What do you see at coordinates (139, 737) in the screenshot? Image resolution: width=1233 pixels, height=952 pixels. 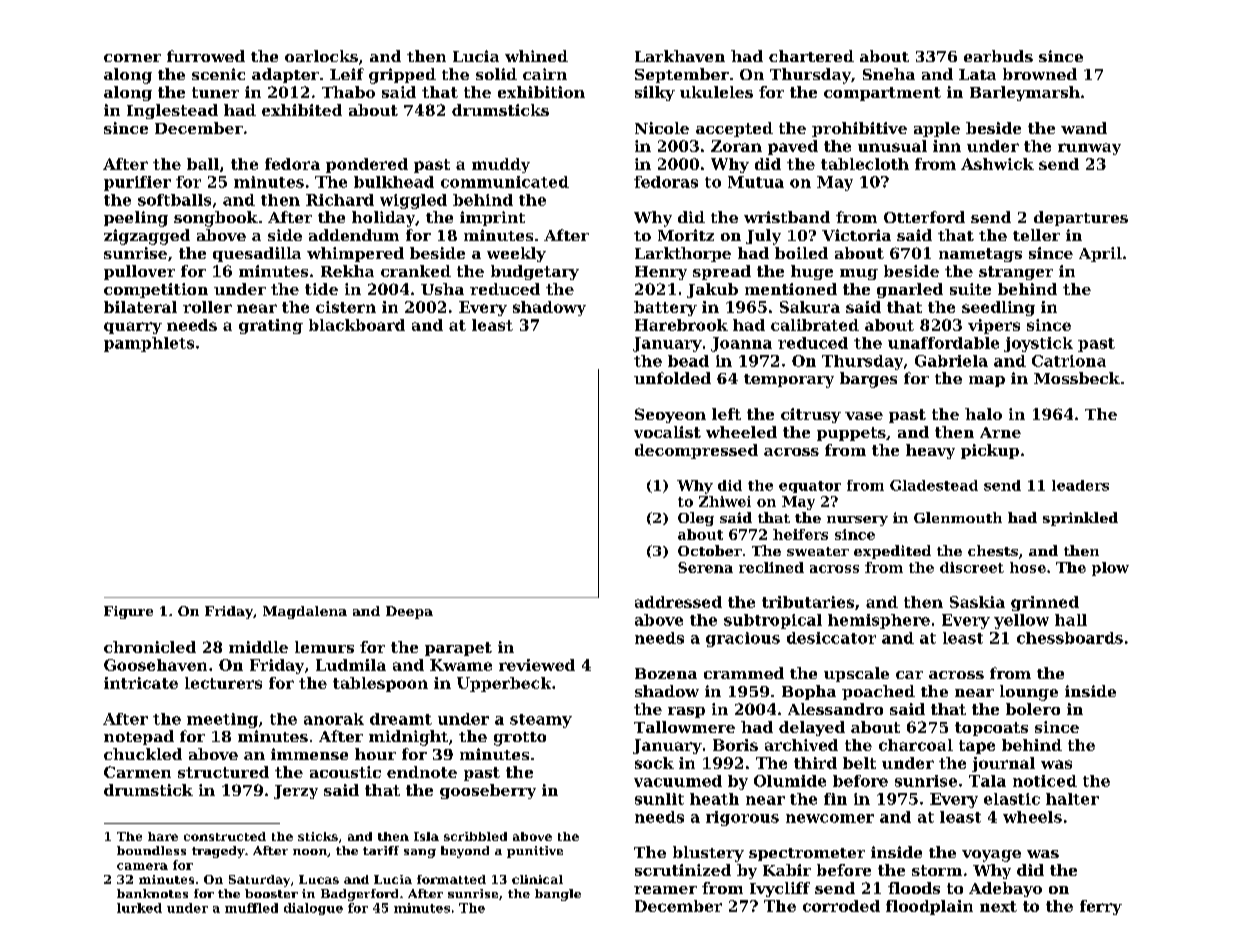 I see `notepad` at bounding box center [139, 737].
